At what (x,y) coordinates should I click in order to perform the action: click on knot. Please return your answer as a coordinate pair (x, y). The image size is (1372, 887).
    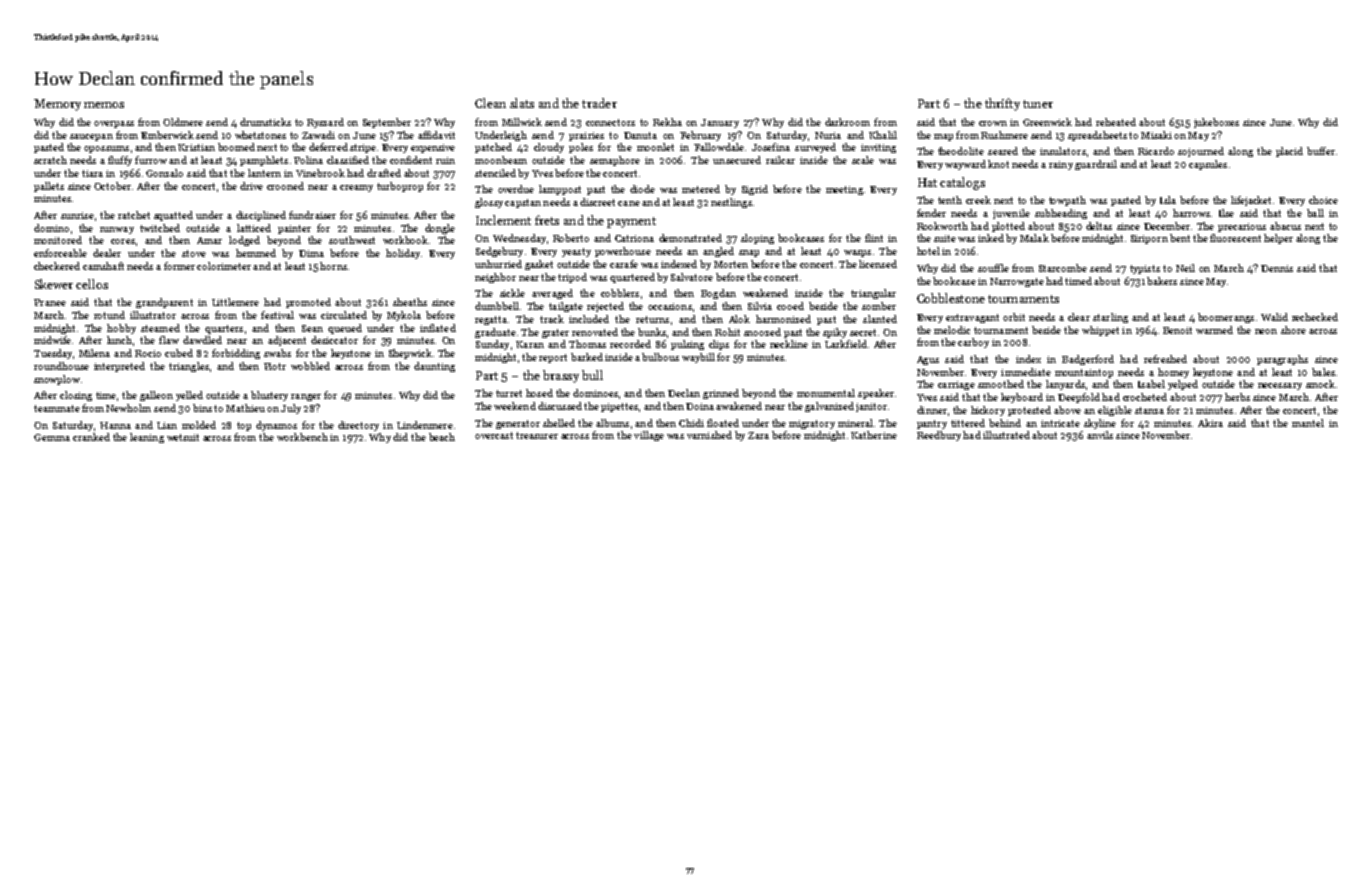
    Looking at the image, I should click on (998, 164).
